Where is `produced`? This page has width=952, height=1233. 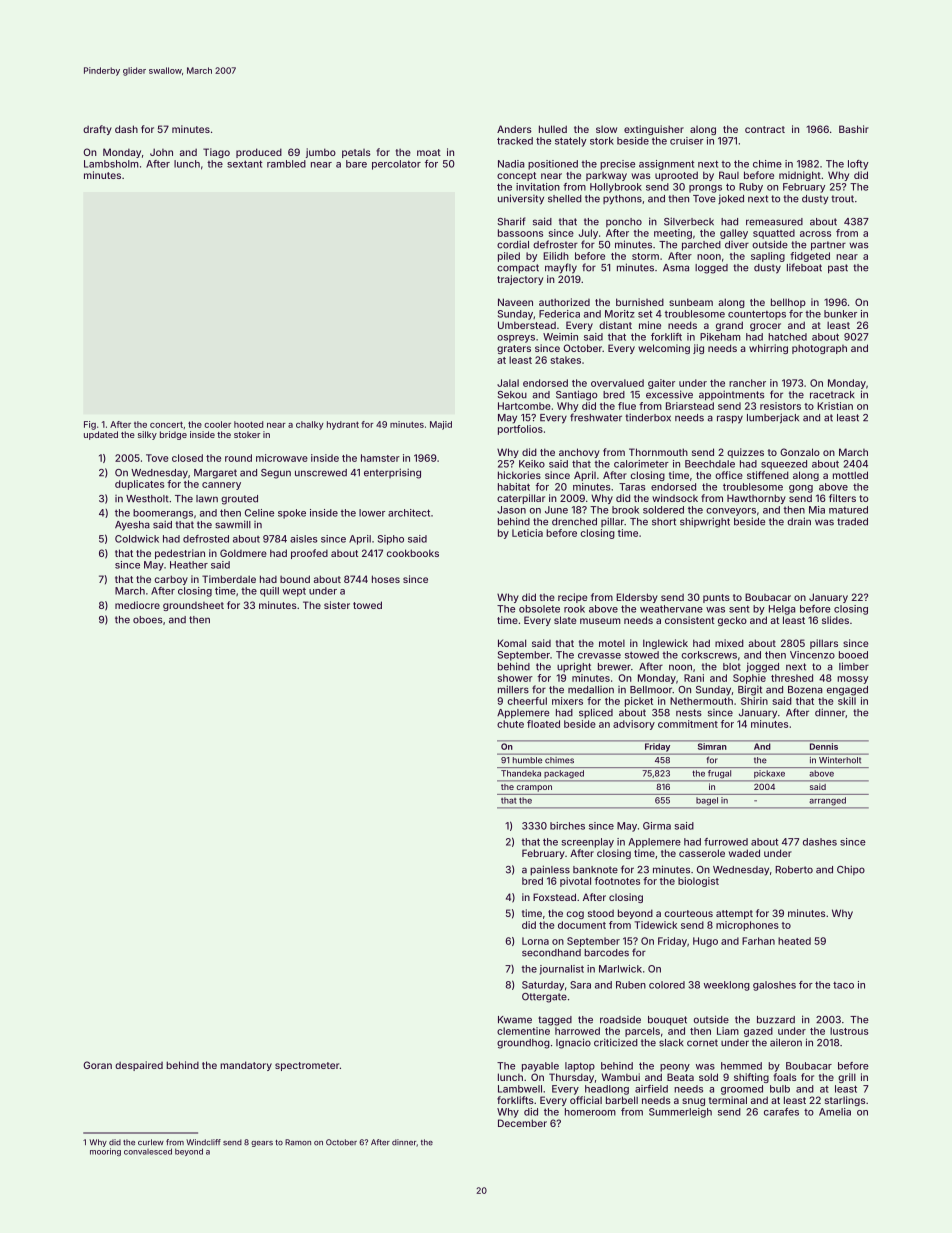 produced is located at coordinates (259, 153).
